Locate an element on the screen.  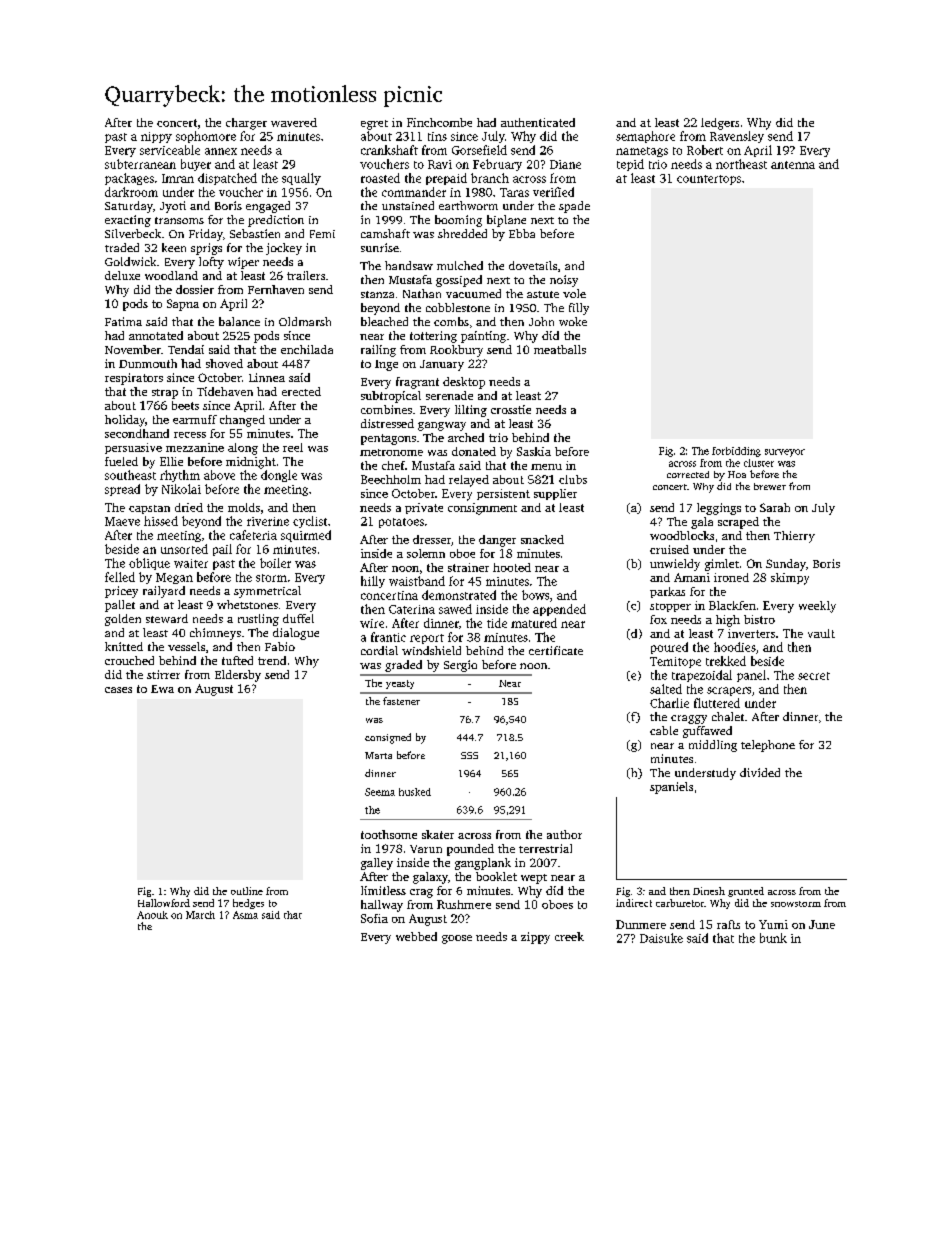
Eldersby is located at coordinates (238, 676).
